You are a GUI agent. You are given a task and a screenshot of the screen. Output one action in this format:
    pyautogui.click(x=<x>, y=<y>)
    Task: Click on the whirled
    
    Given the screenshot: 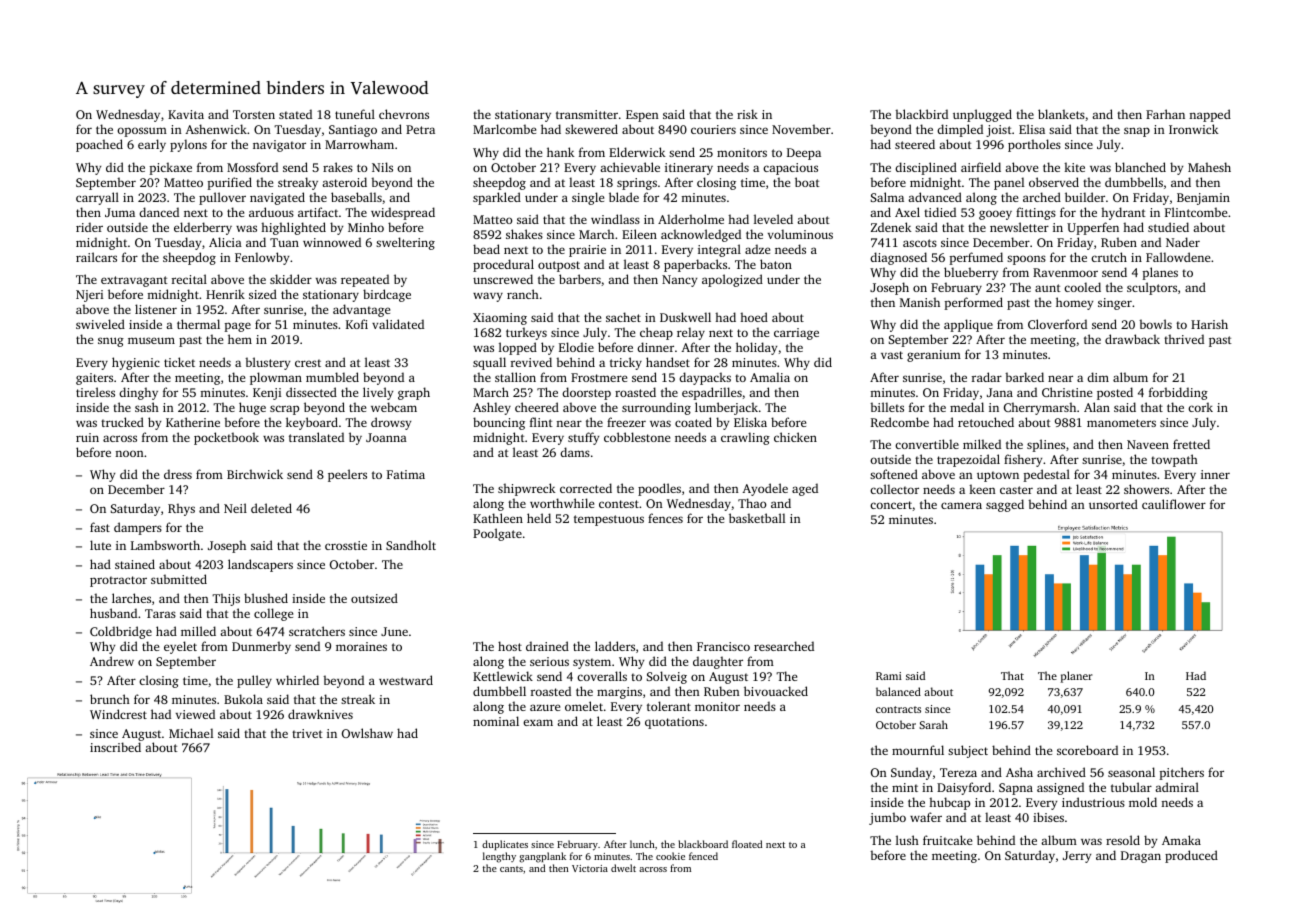 What is the action you would take?
    pyautogui.click(x=297, y=680)
